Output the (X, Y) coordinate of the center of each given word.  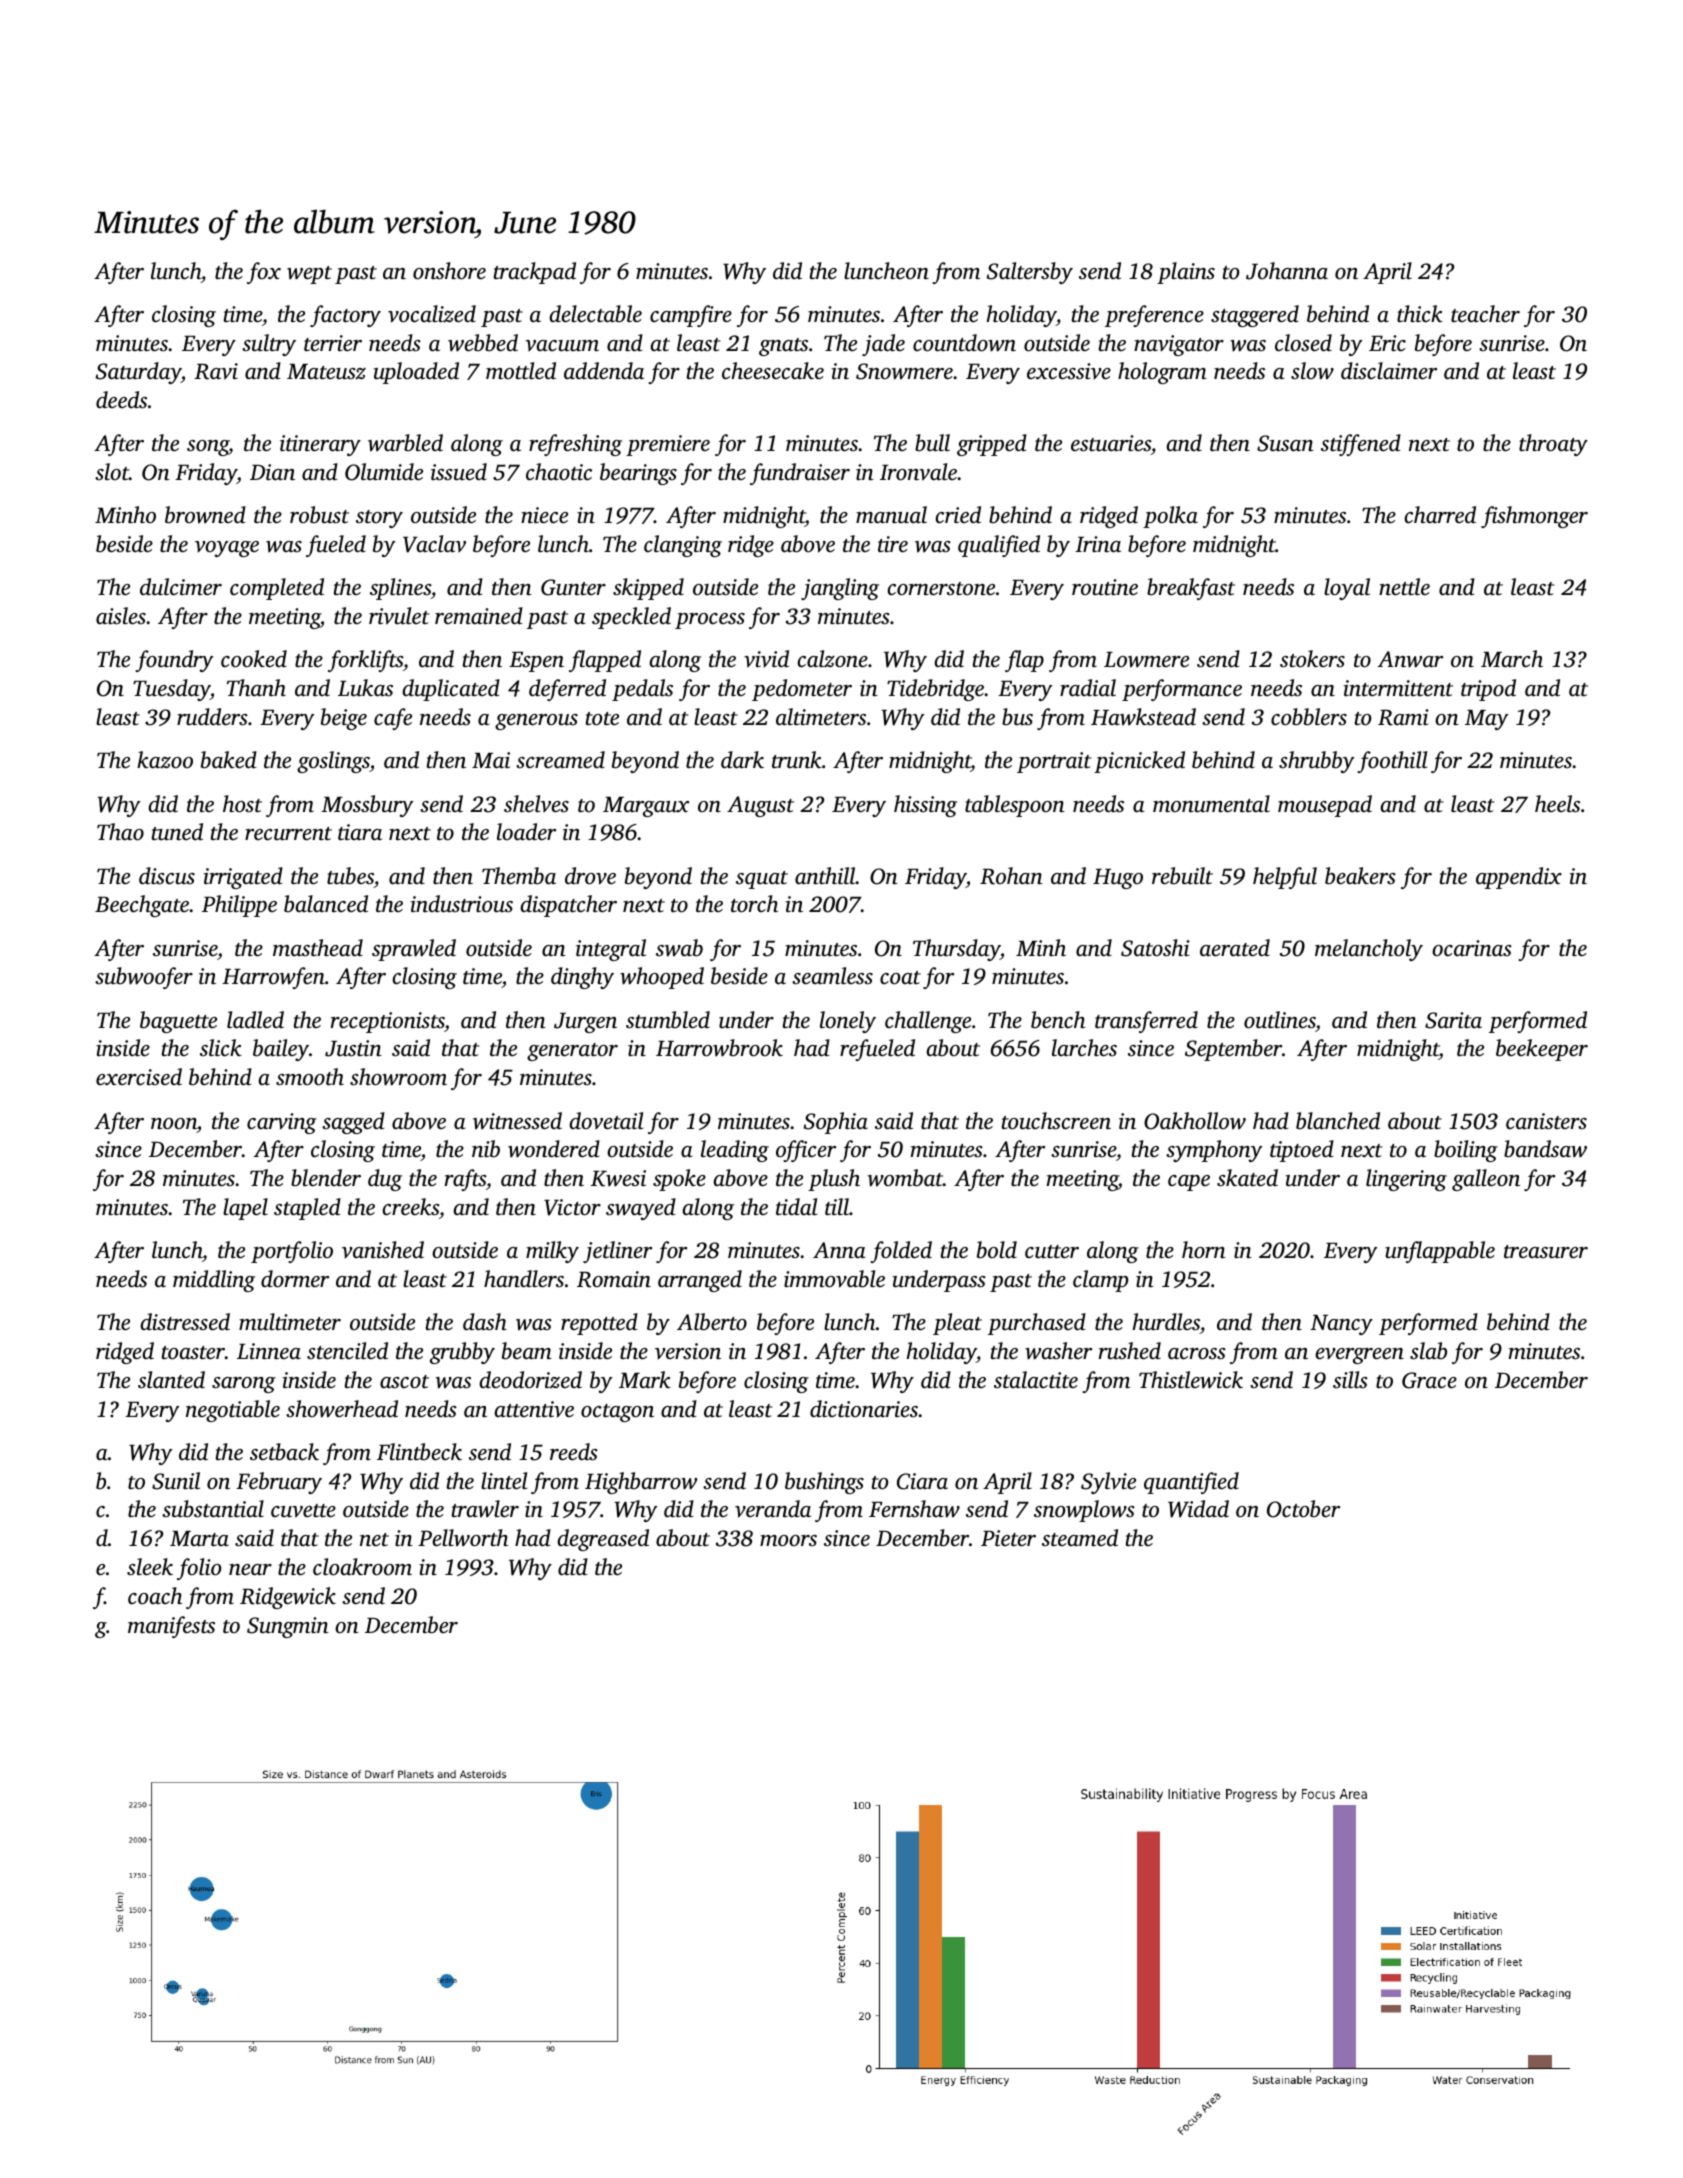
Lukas (365, 688)
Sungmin (288, 1627)
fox (264, 273)
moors (788, 1541)
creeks (411, 1207)
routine (1105, 587)
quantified (1191, 1483)
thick (1420, 314)
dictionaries (864, 1409)
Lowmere (1146, 660)
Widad (1198, 1509)
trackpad (535, 273)
